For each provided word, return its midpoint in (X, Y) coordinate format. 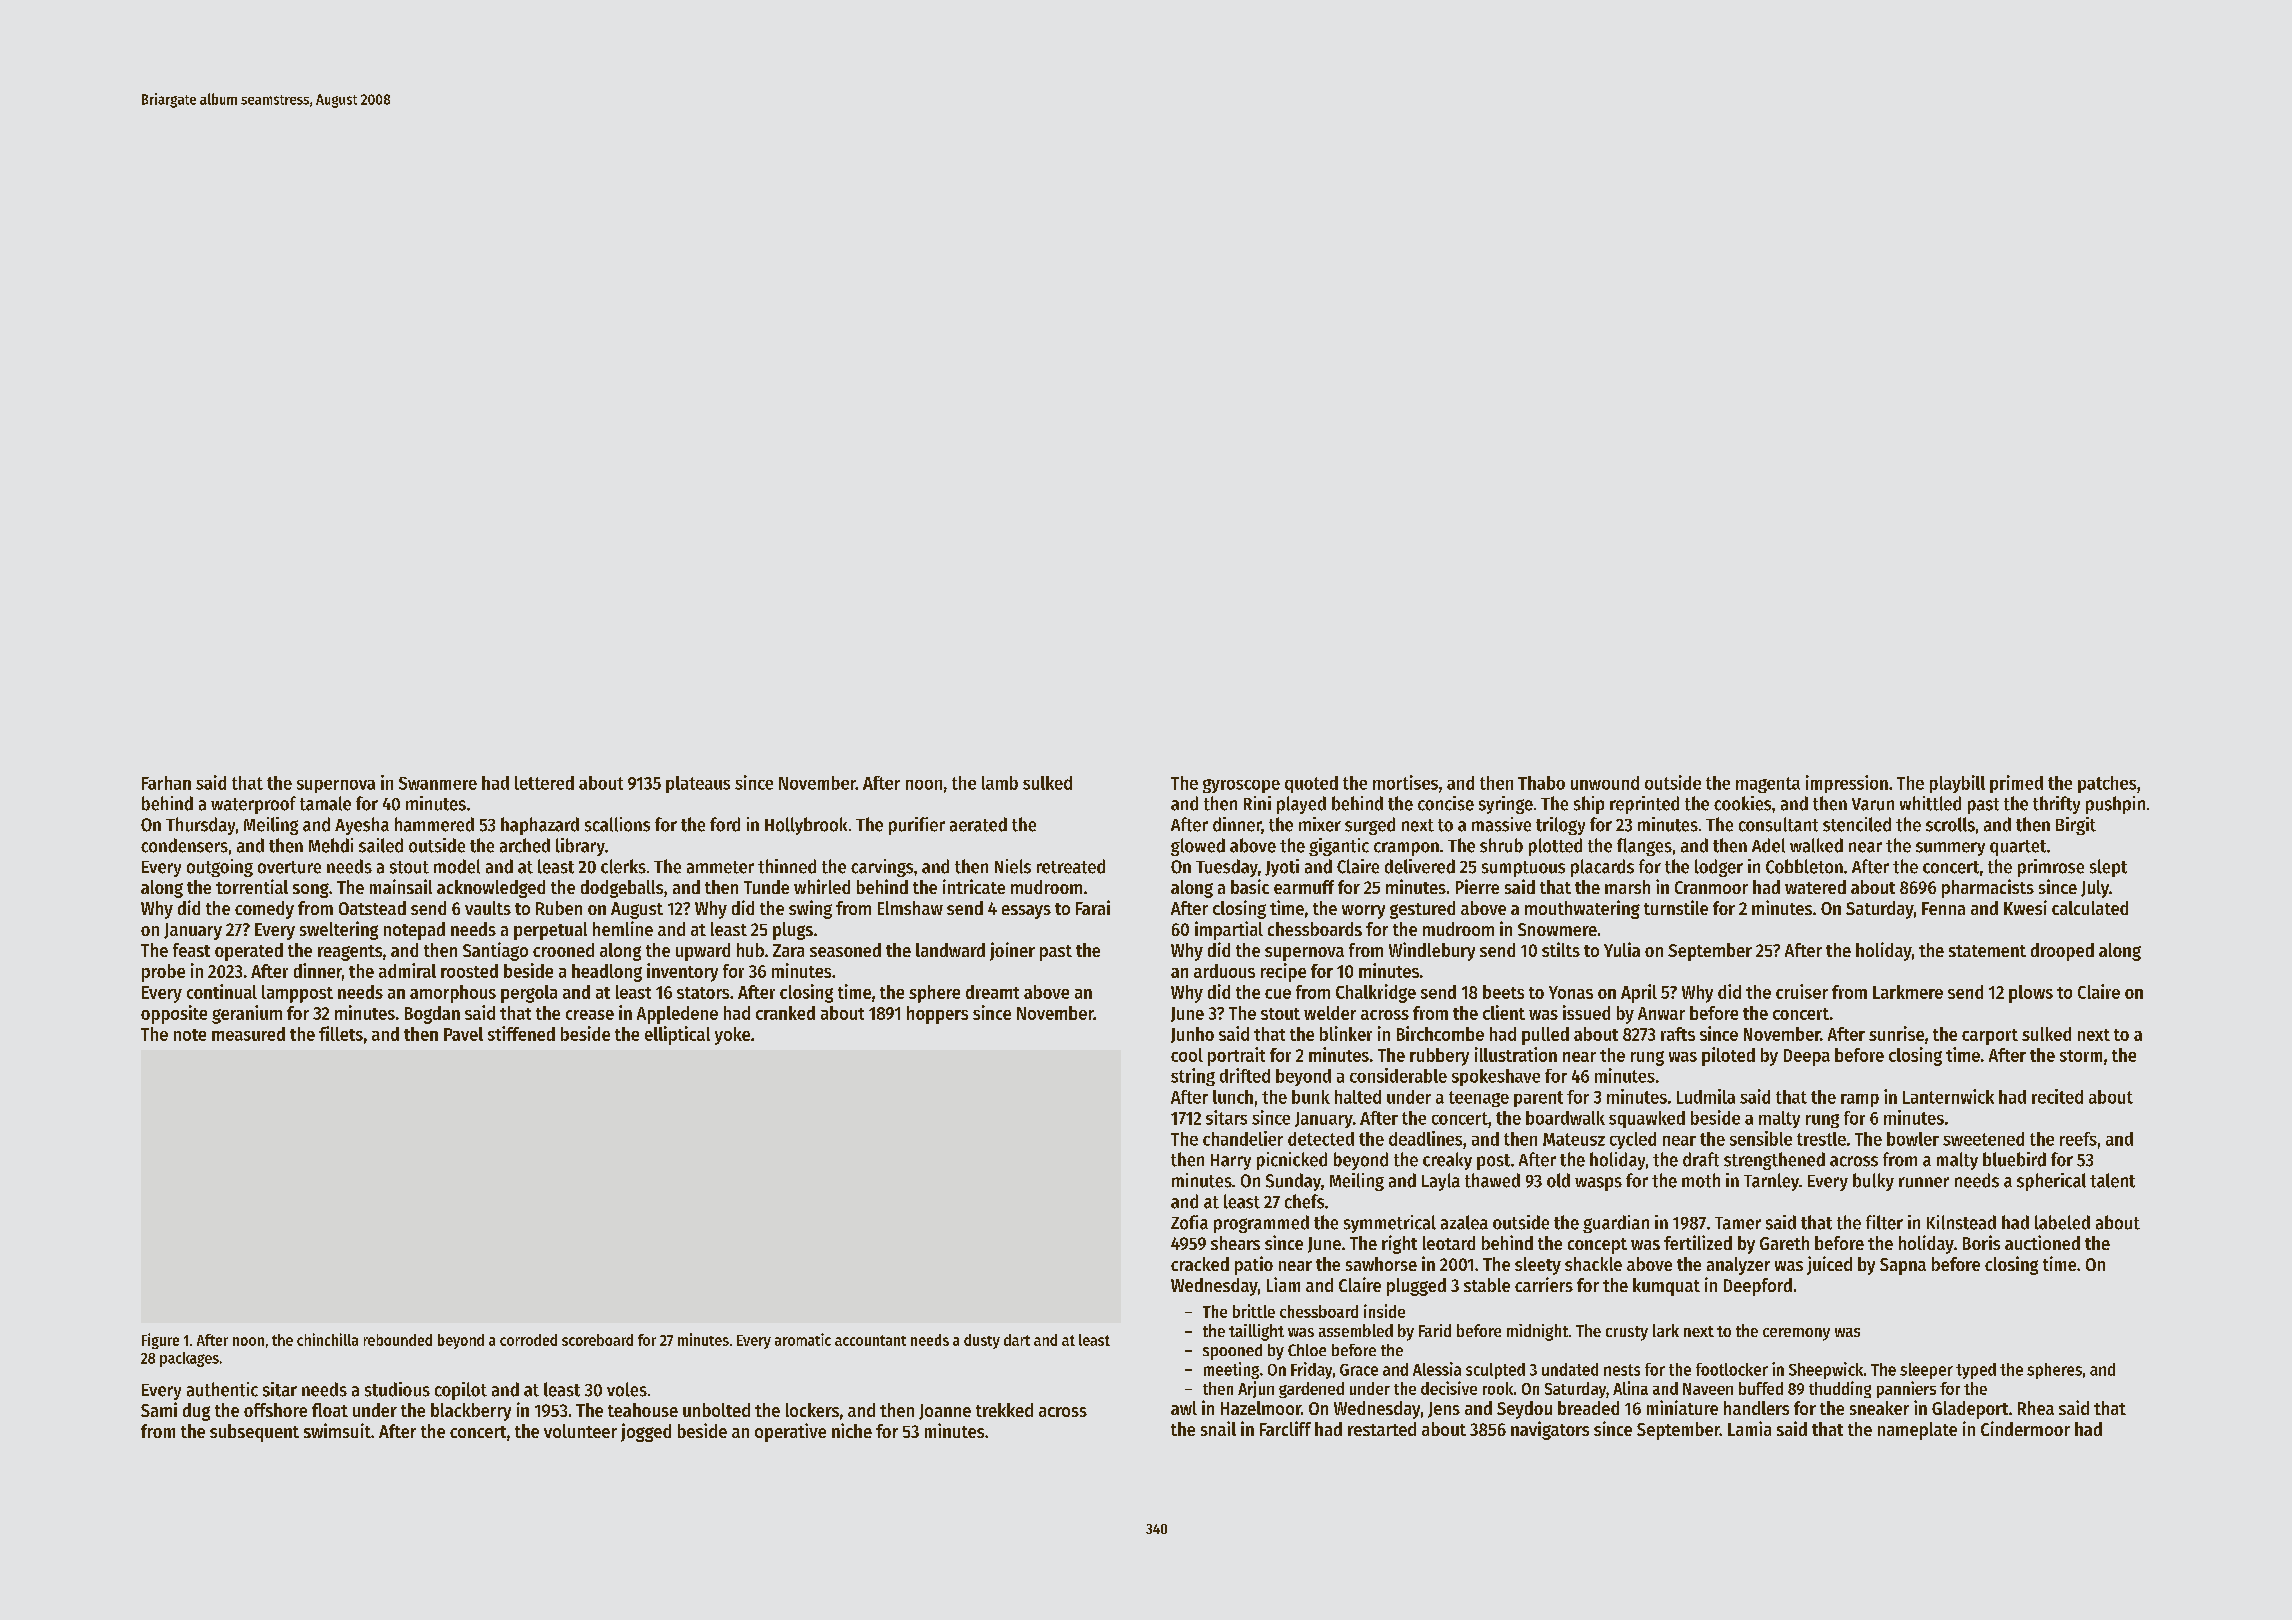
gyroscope (1241, 786)
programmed (1261, 1224)
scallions (617, 824)
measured (248, 1034)
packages (189, 1359)
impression (1847, 784)
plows (2031, 994)
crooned (563, 950)
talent (2112, 1180)
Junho (1192, 1035)
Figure (160, 1341)
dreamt (992, 992)
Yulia (1622, 949)
